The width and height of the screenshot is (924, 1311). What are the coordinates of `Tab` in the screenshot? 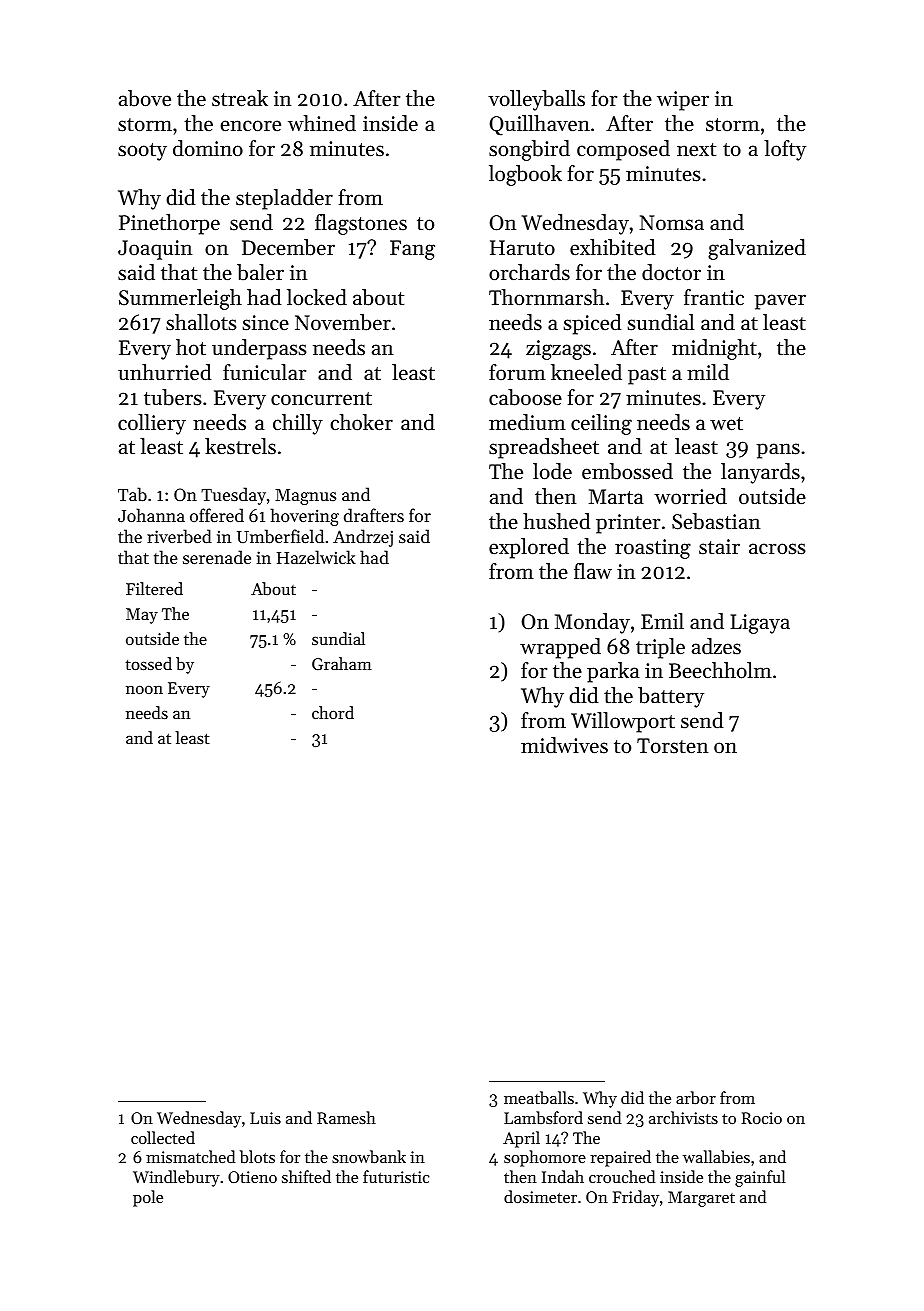 It's located at (132, 494).
